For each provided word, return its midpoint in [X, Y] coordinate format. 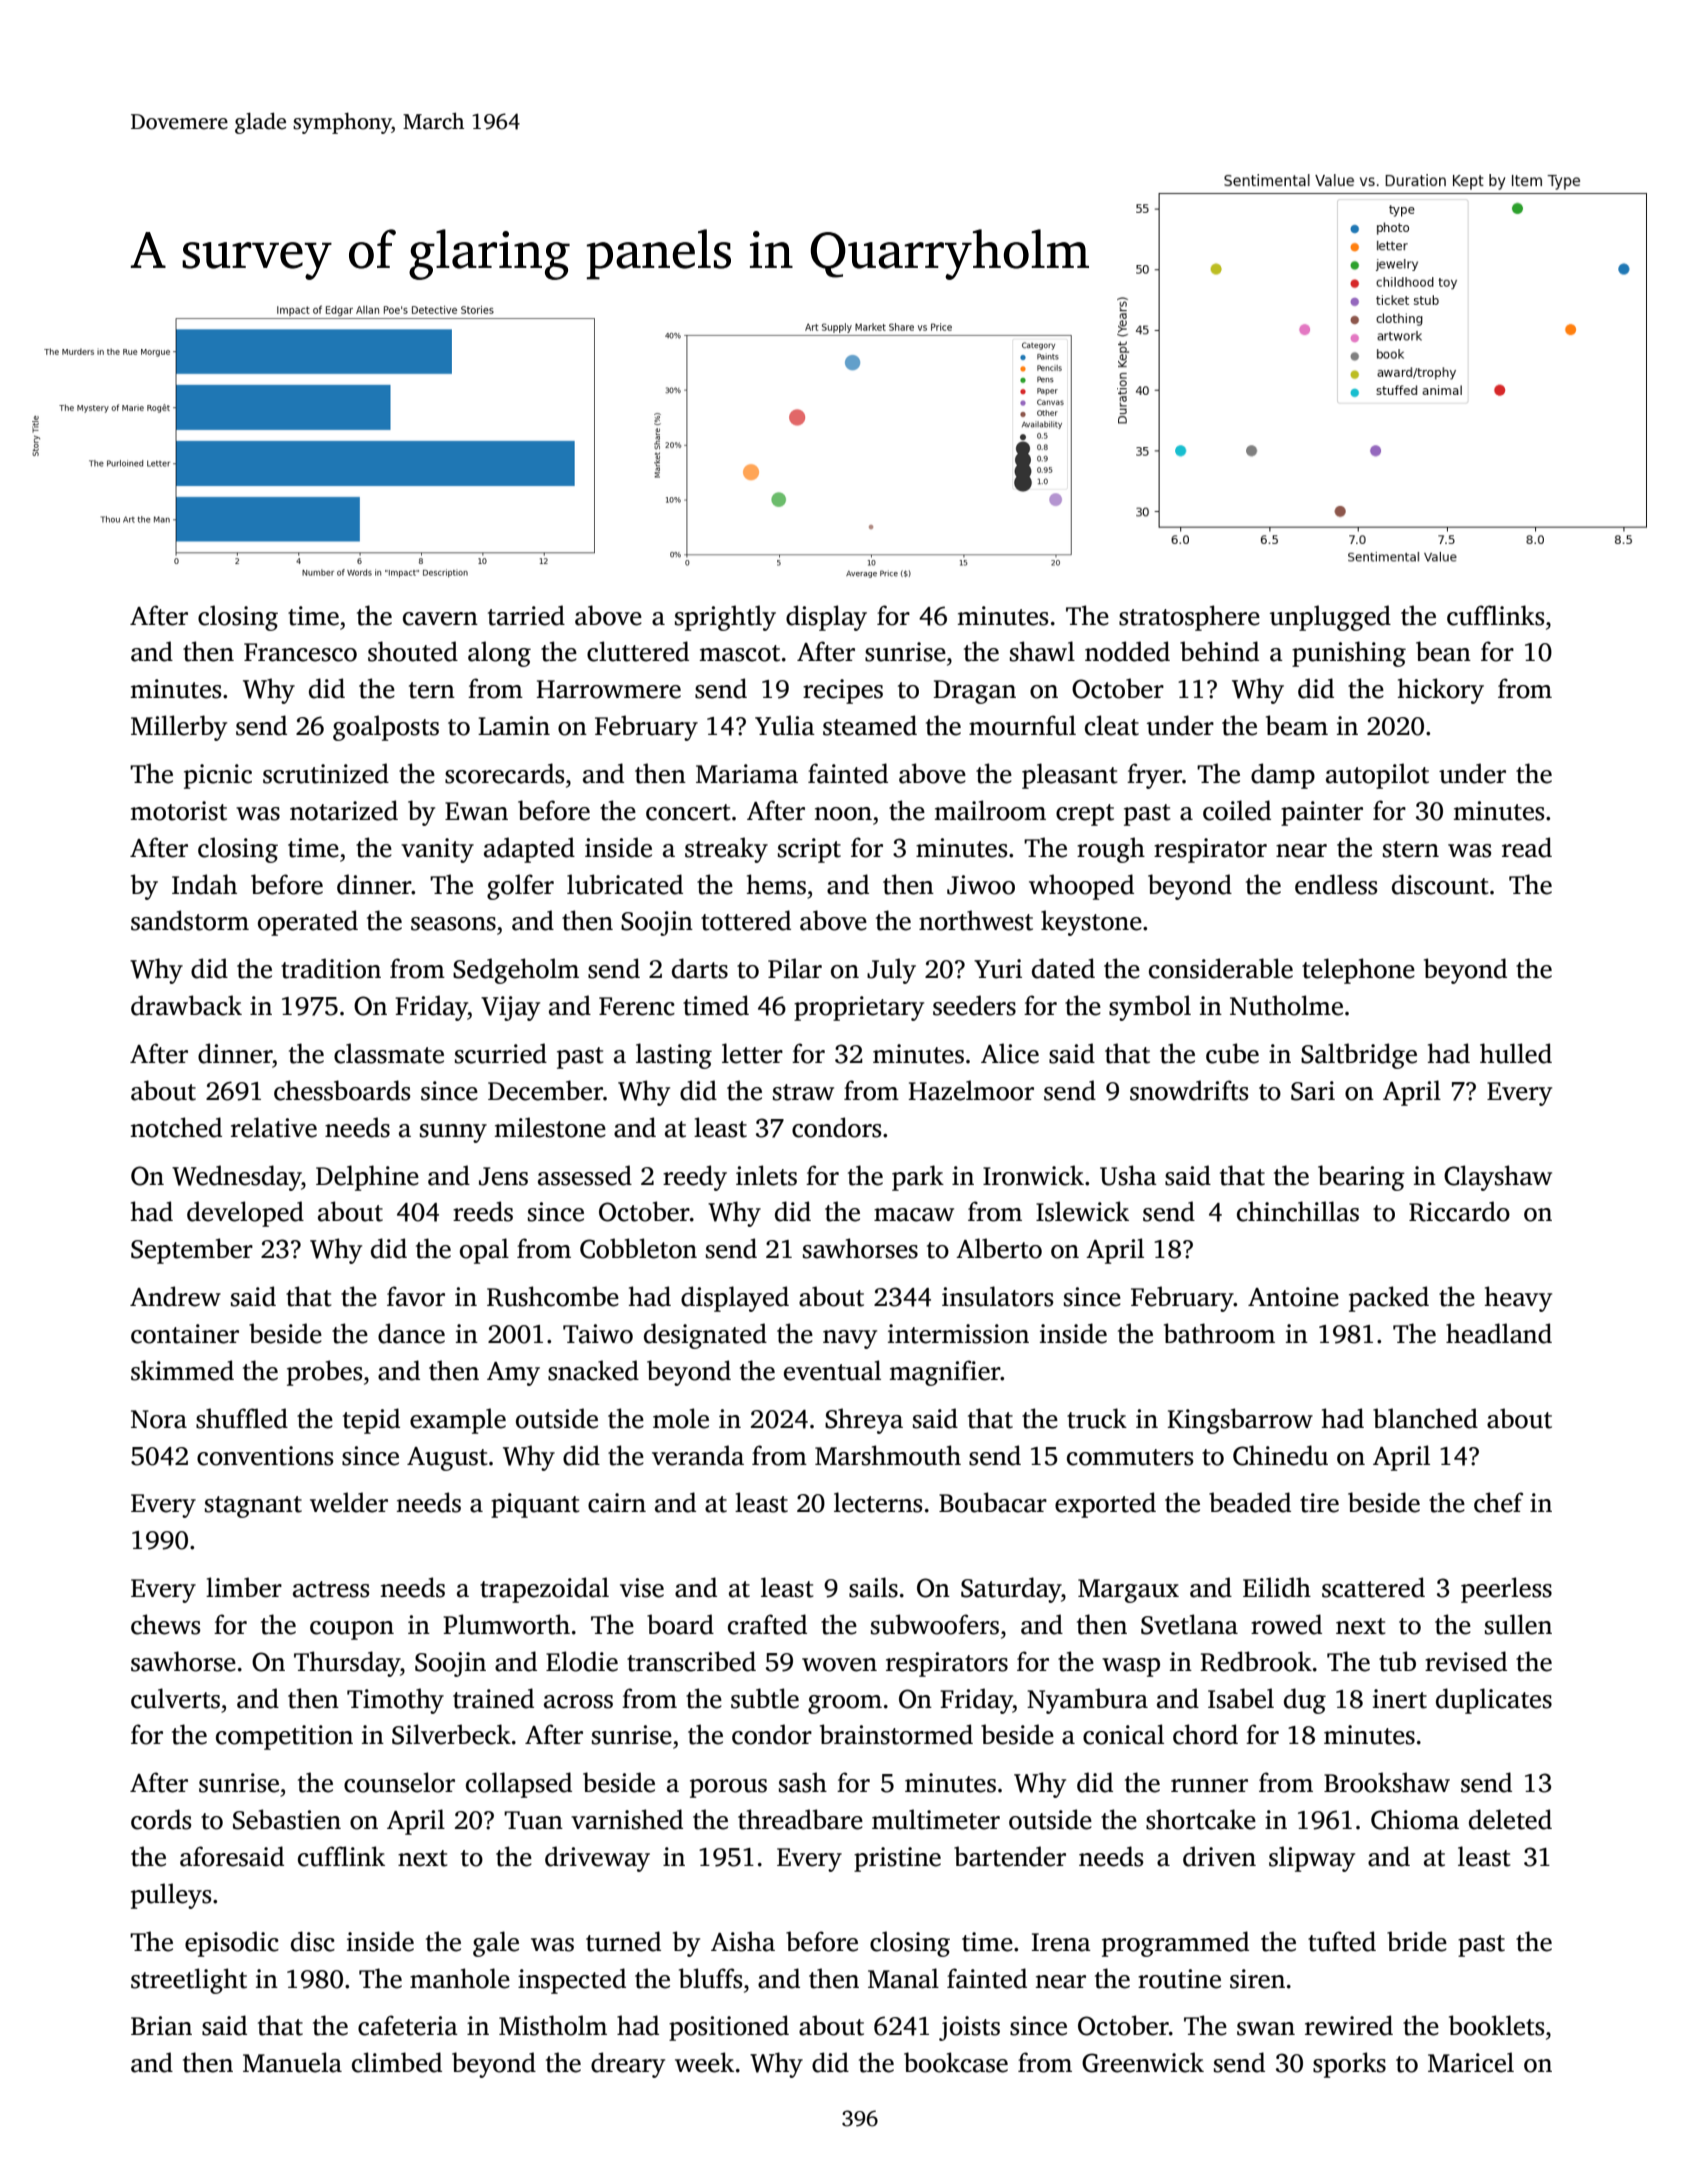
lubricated [625, 884]
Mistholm [553, 2025]
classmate [389, 1053]
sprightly [725, 618]
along [499, 654]
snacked [593, 1370]
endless [1336, 884]
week [704, 2062]
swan [1266, 2029]
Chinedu [1280, 1455]
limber [244, 1587]
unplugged [1330, 618]
